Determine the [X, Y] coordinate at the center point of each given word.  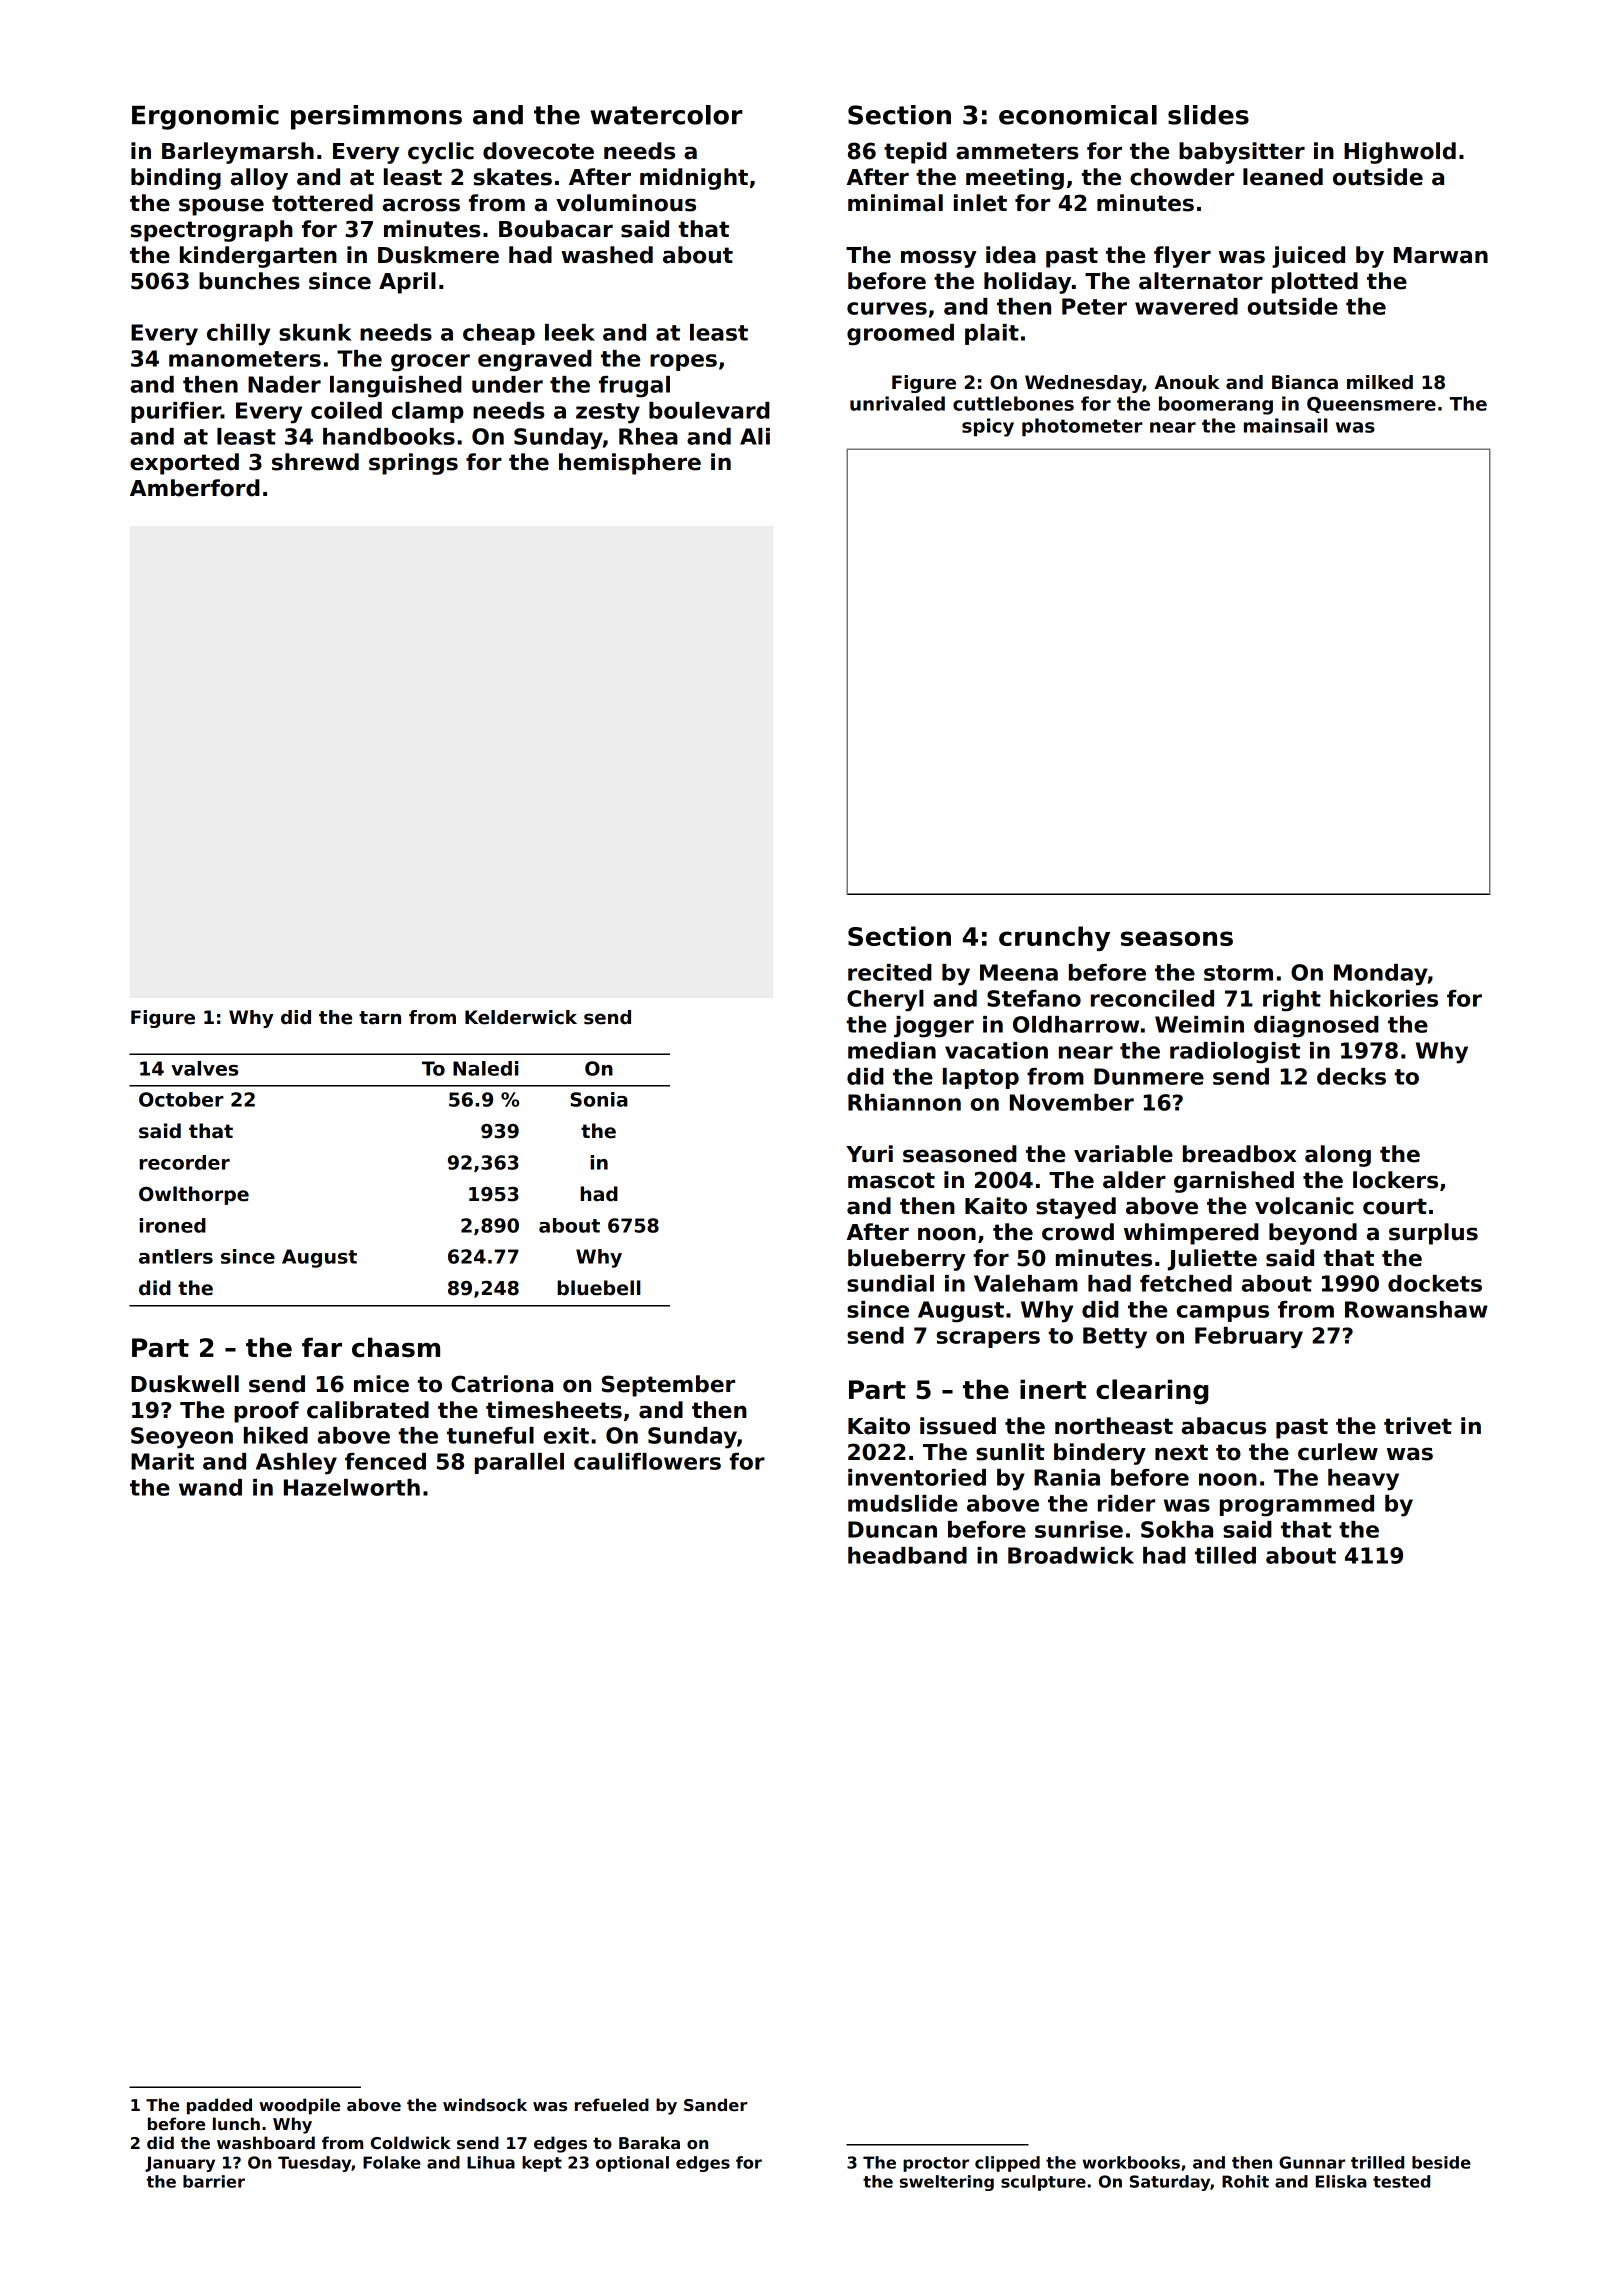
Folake [392, 2162]
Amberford [195, 488]
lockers [1395, 1180]
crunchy [1054, 938]
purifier [176, 412]
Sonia [599, 1099]
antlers [176, 1256]
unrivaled [897, 403]
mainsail [1286, 425]
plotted [1315, 283]
